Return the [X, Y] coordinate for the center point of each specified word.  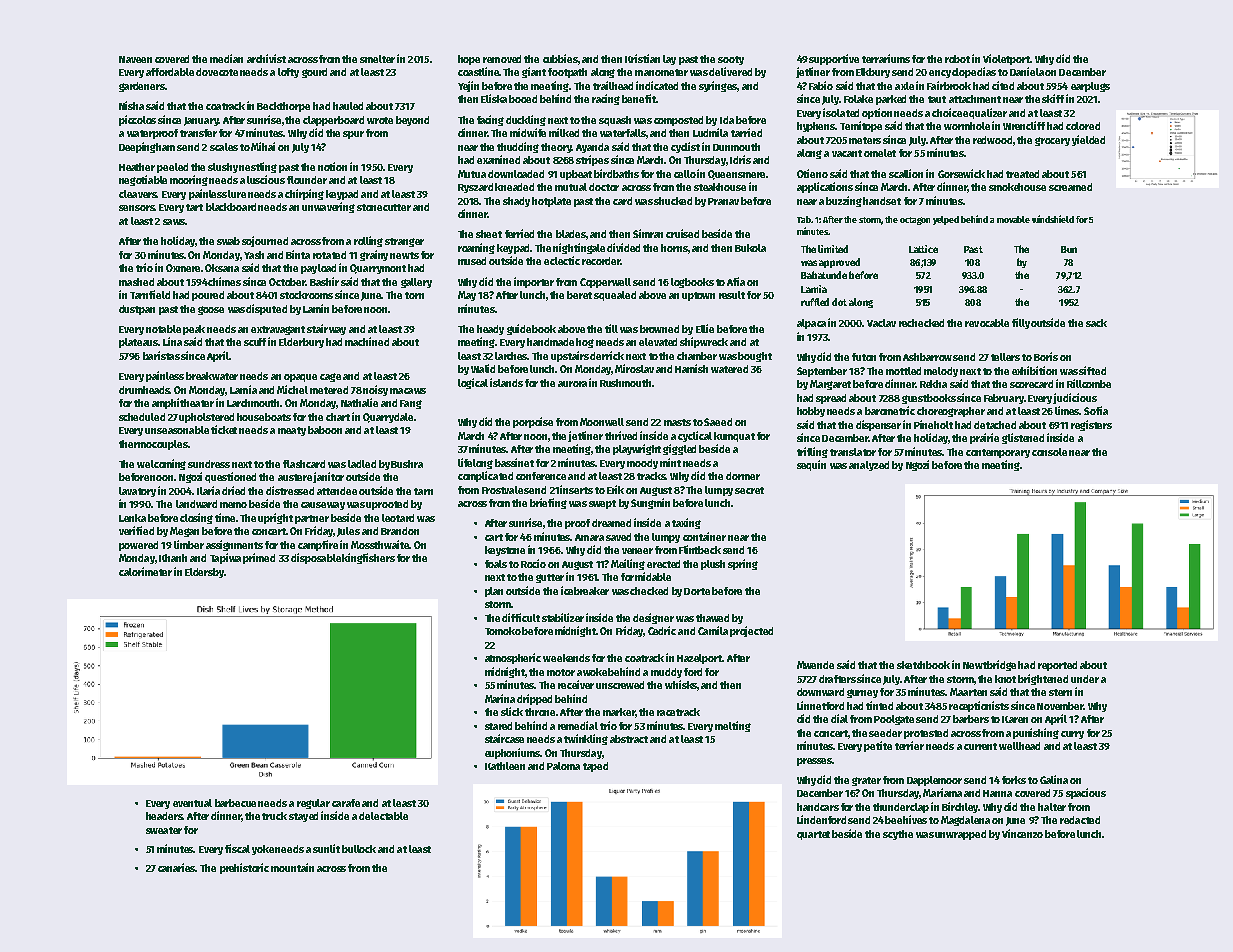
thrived [621, 435]
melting [733, 726]
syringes [718, 86]
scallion [906, 173]
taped [595, 767]
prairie [984, 438]
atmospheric [513, 658]
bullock [359, 849]
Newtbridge [989, 665]
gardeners [142, 87]
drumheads [144, 390]
